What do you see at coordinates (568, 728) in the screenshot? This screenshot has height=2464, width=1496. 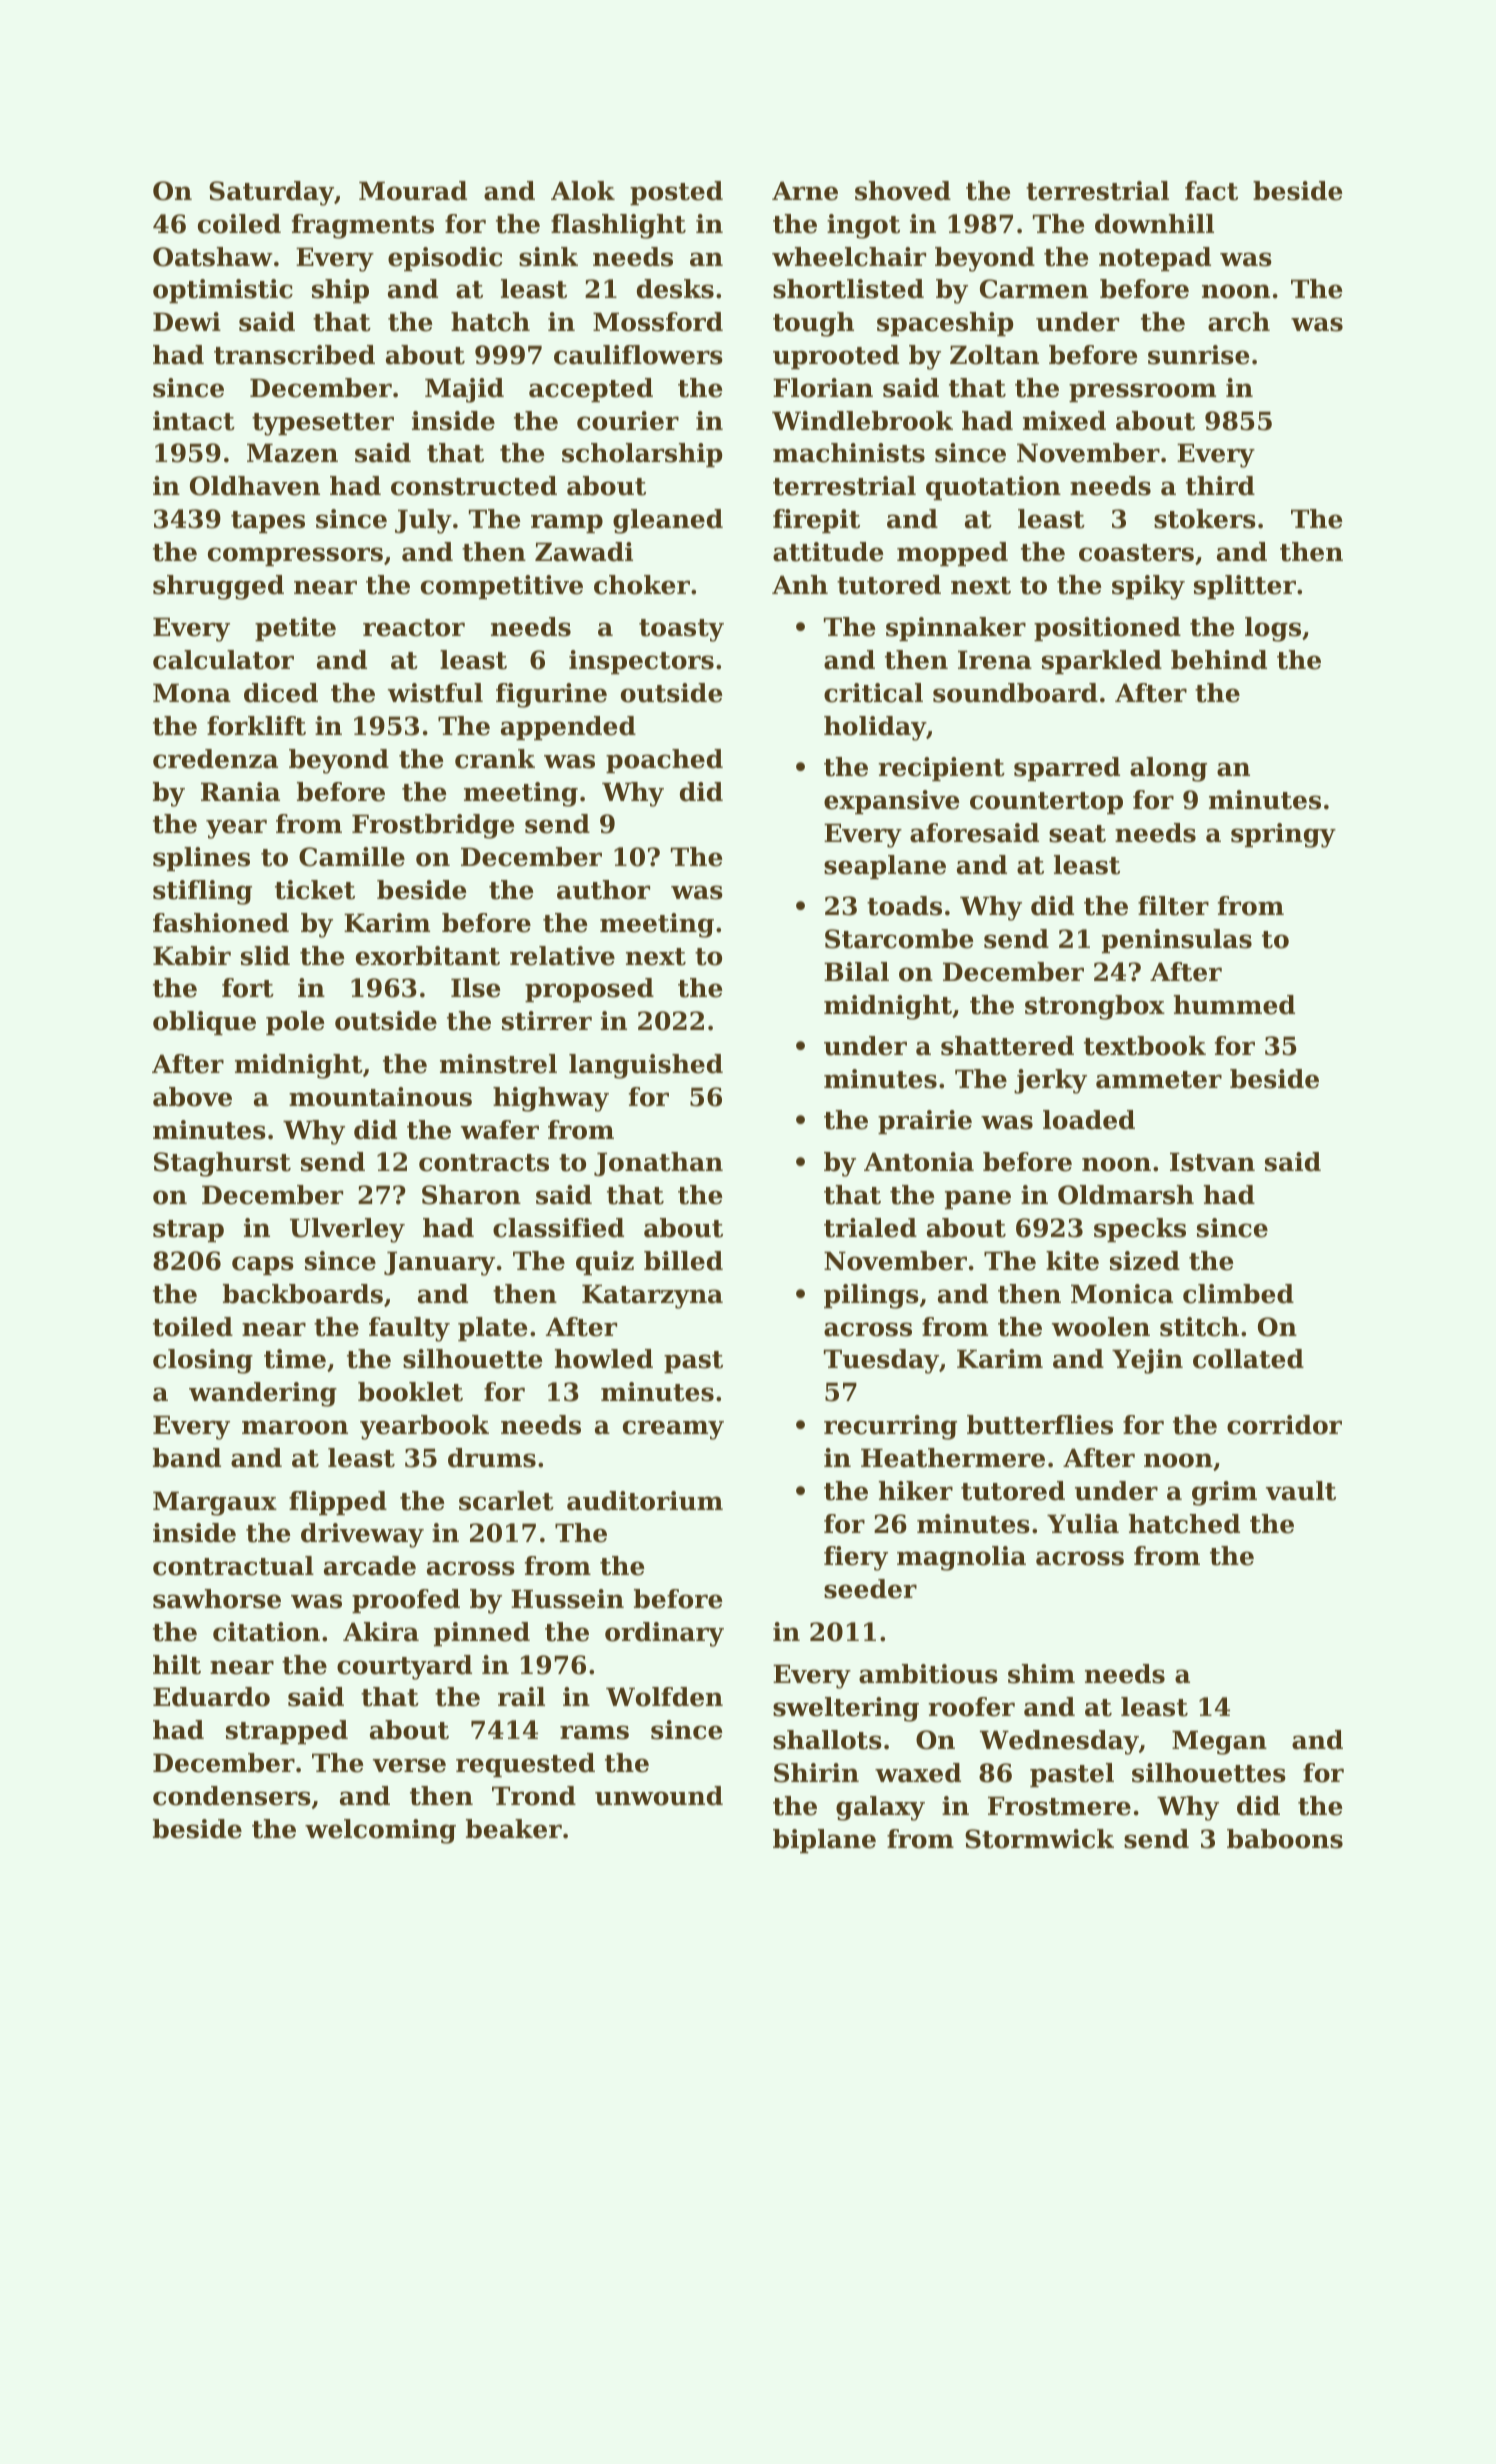 I see `appended` at bounding box center [568, 728].
